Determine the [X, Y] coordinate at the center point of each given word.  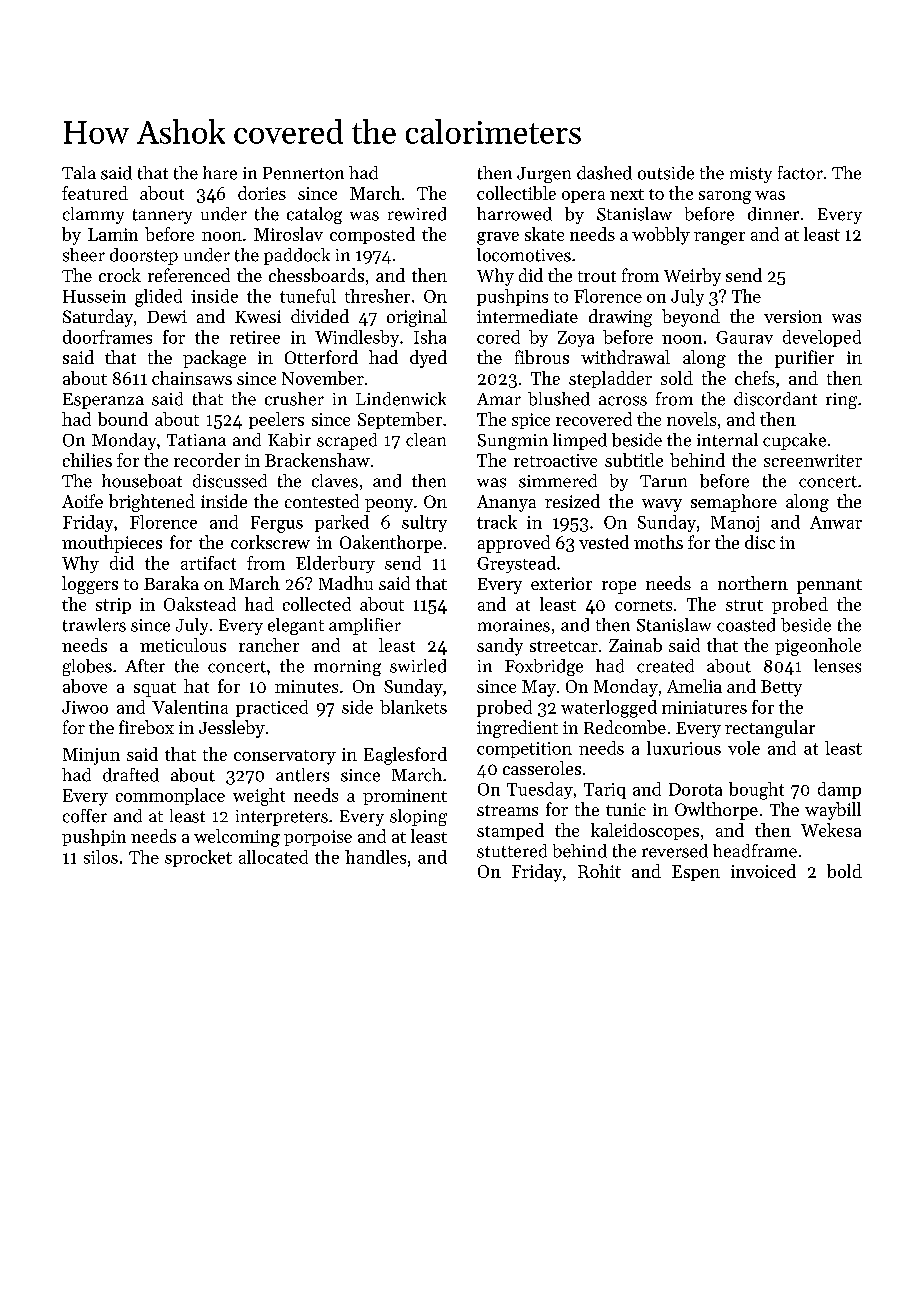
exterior [561, 583]
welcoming [237, 838]
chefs [755, 378]
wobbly [661, 236]
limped [580, 441]
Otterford [321, 357]
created [665, 666]
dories [262, 193]
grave [498, 238]
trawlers [94, 625]
